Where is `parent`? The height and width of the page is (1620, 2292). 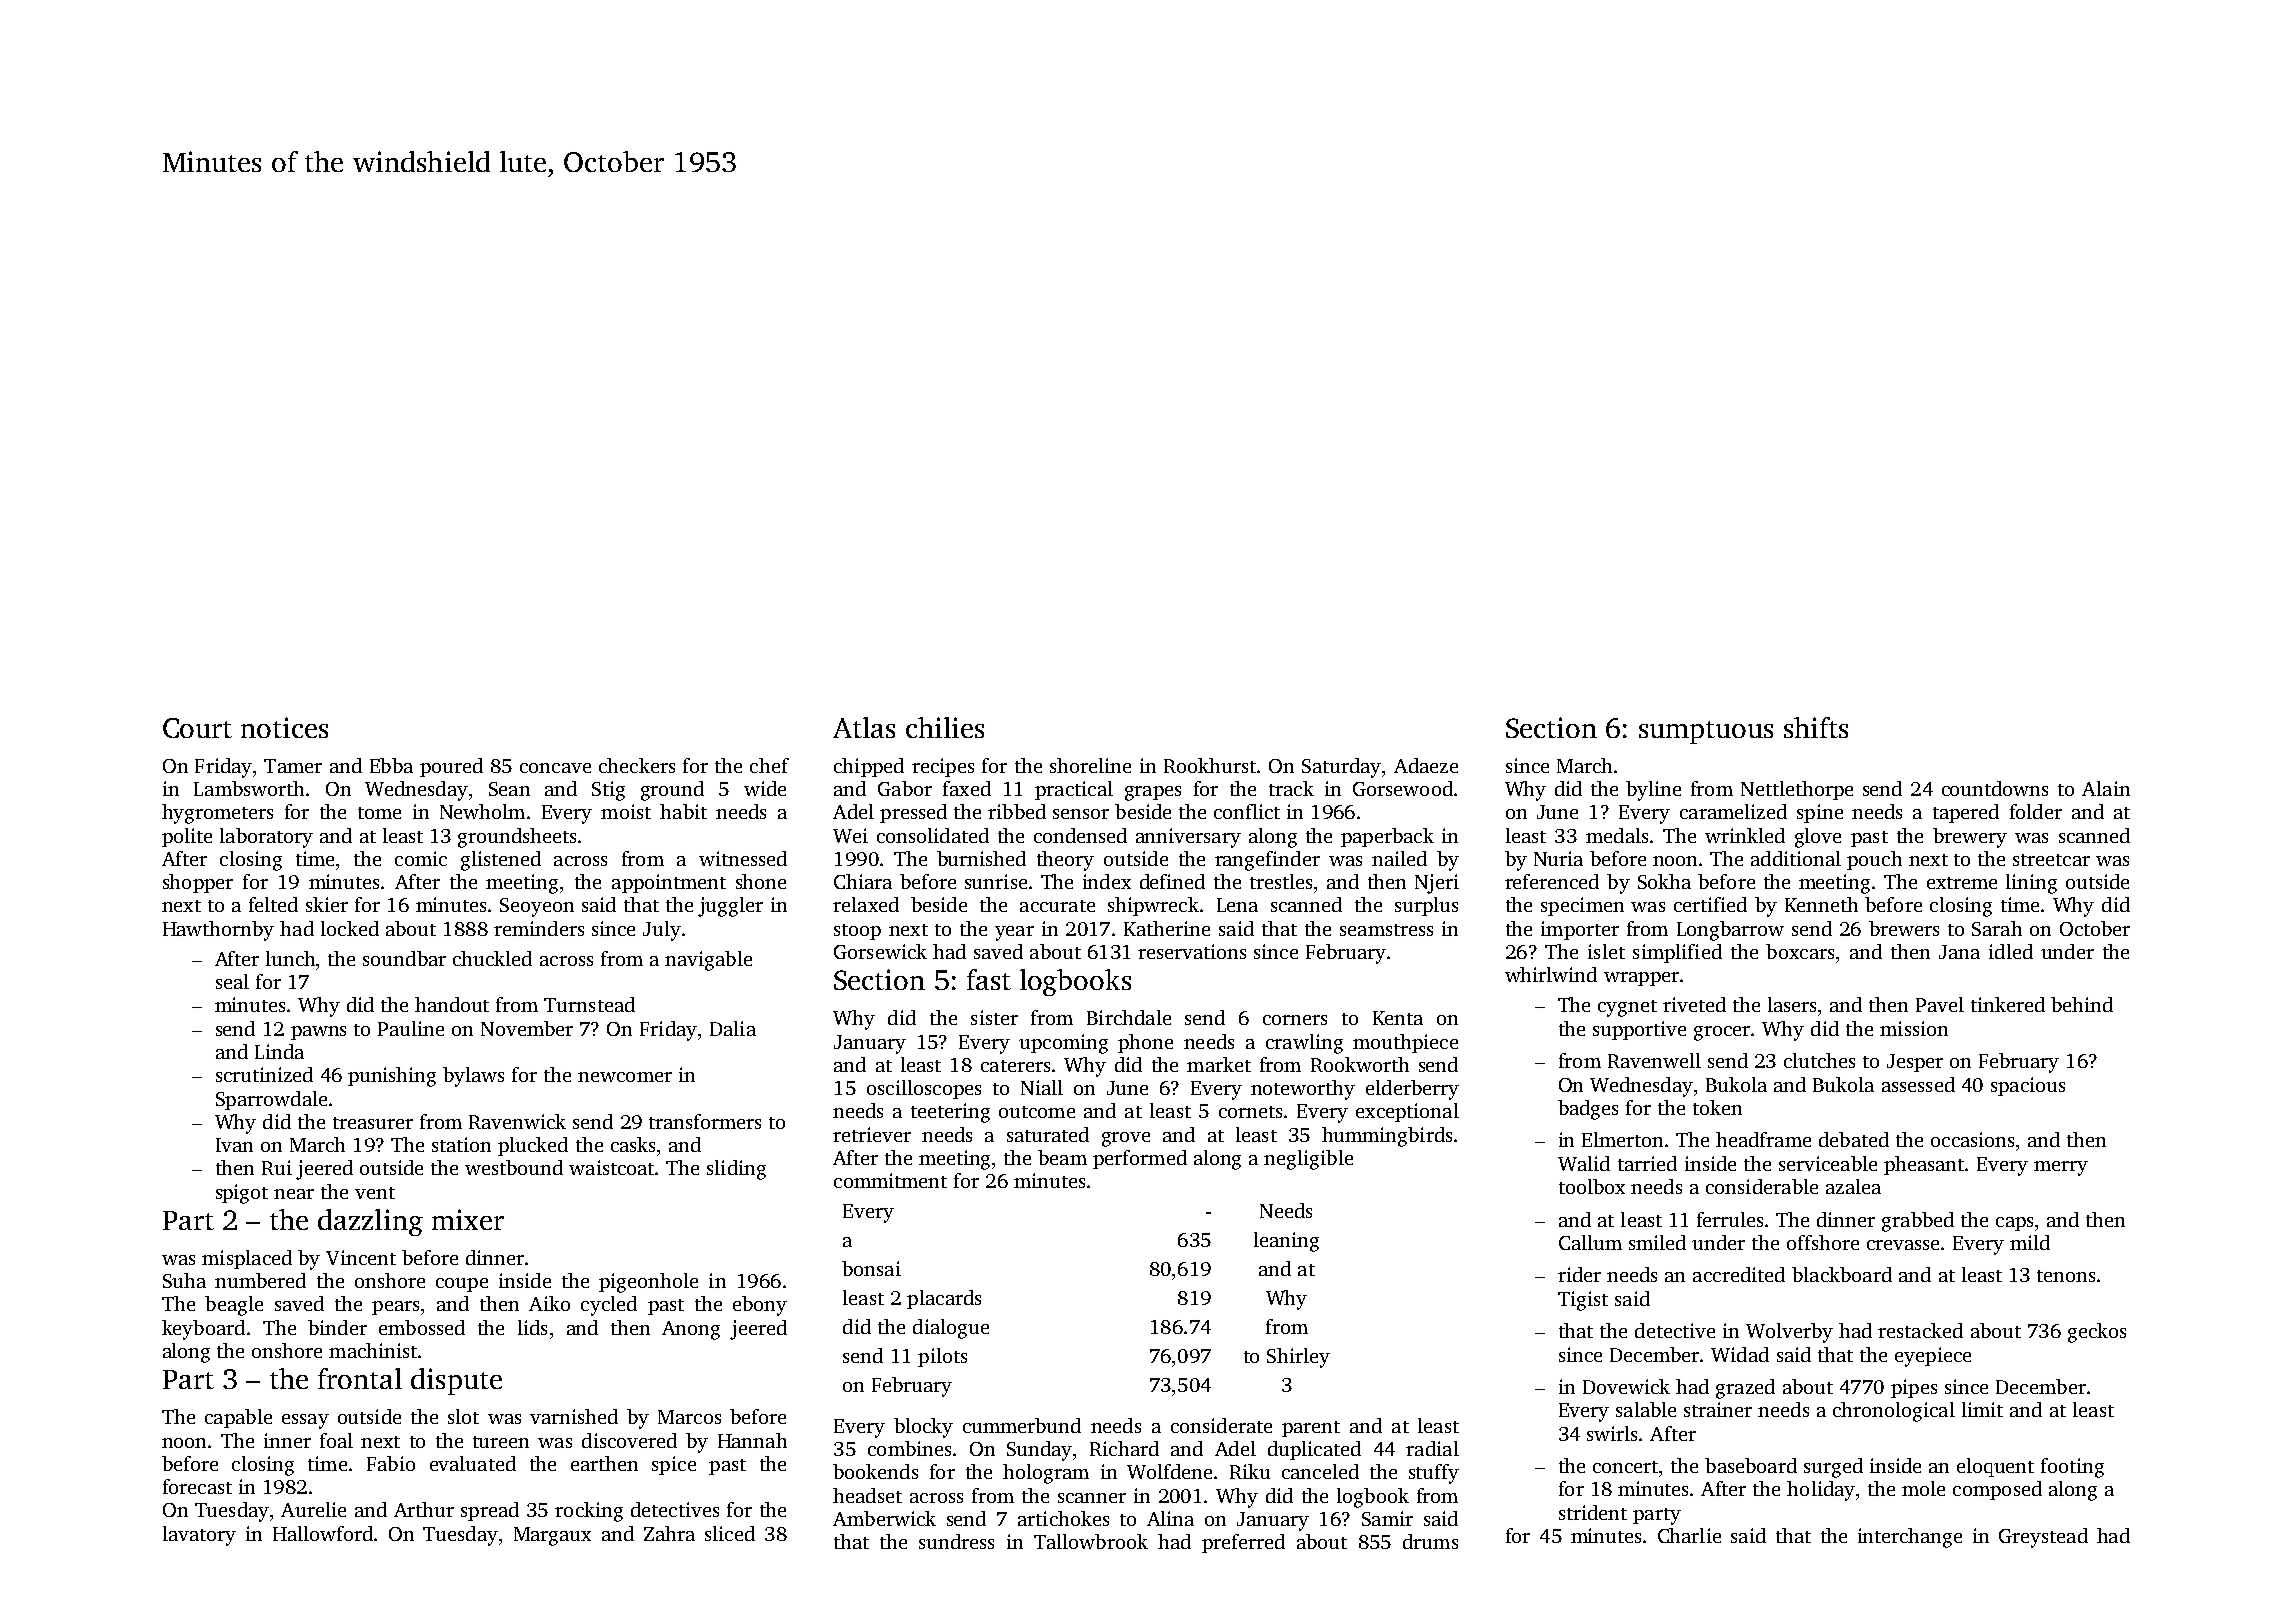
parent is located at coordinates (1311, 1429).
